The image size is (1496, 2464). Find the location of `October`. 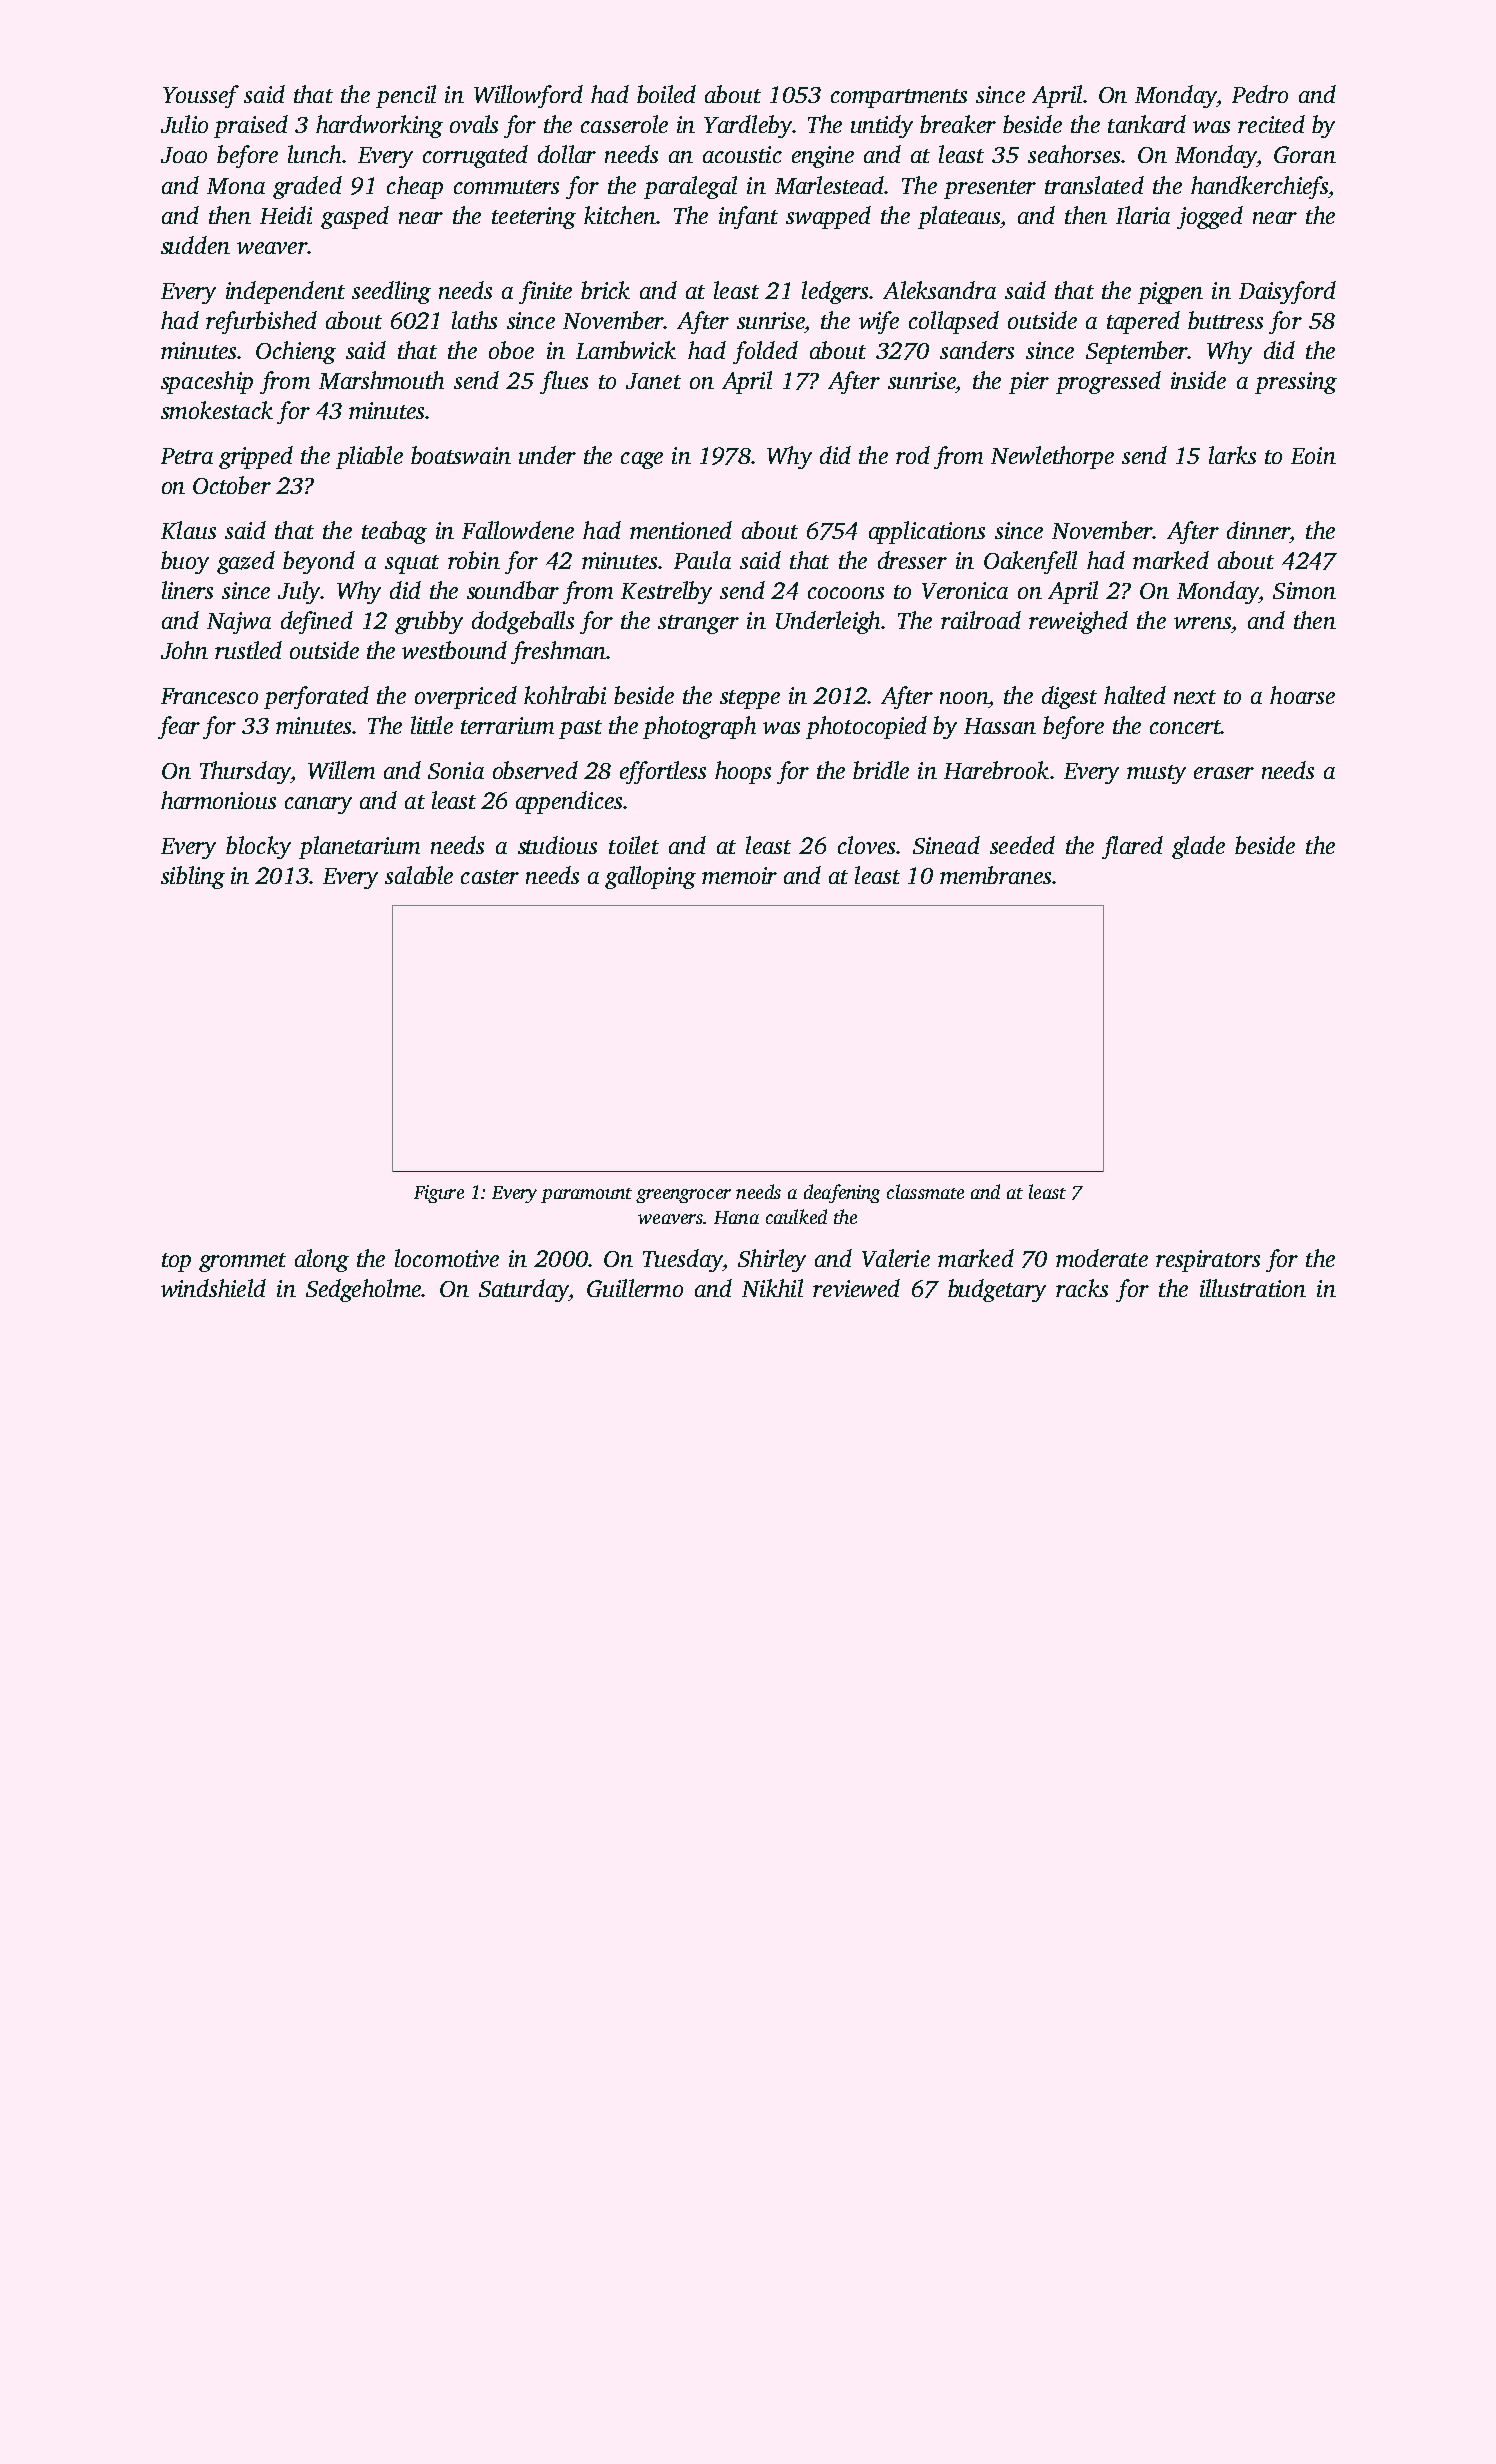

October is located at coordinates (232, 485).
